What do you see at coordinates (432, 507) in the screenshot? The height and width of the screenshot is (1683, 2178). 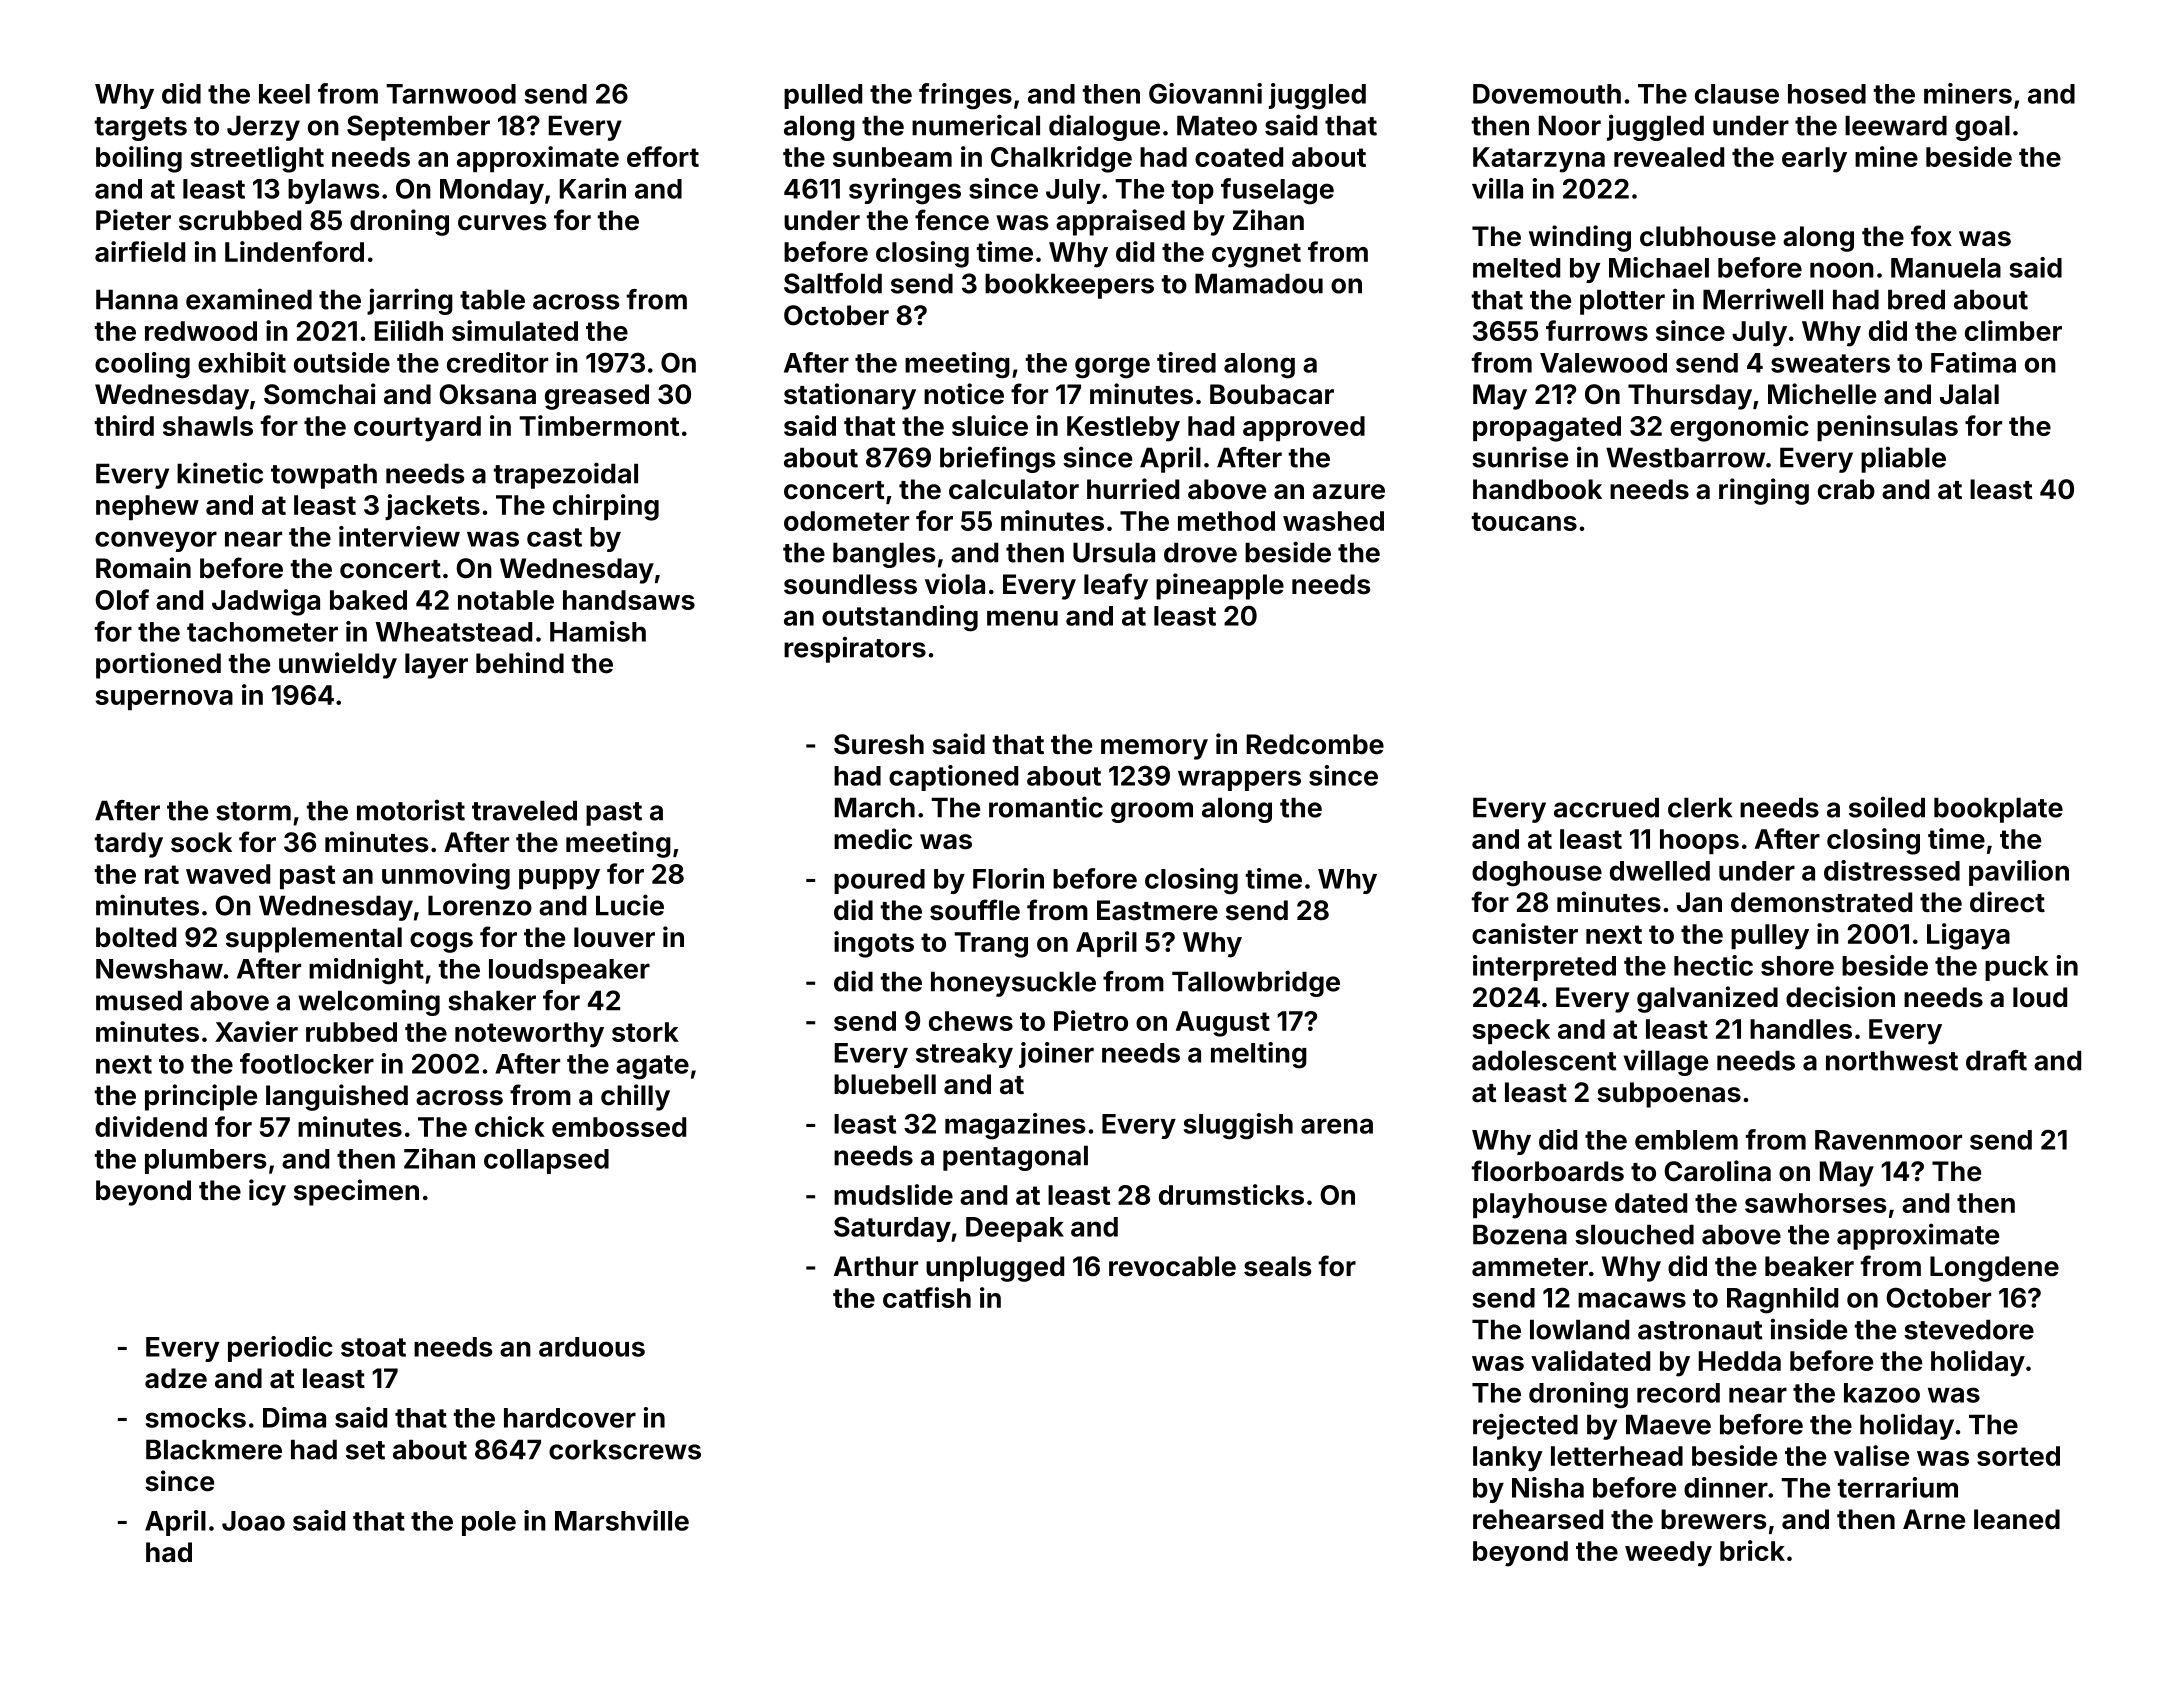 I see `jackets` at bounding box center [432, 507].
